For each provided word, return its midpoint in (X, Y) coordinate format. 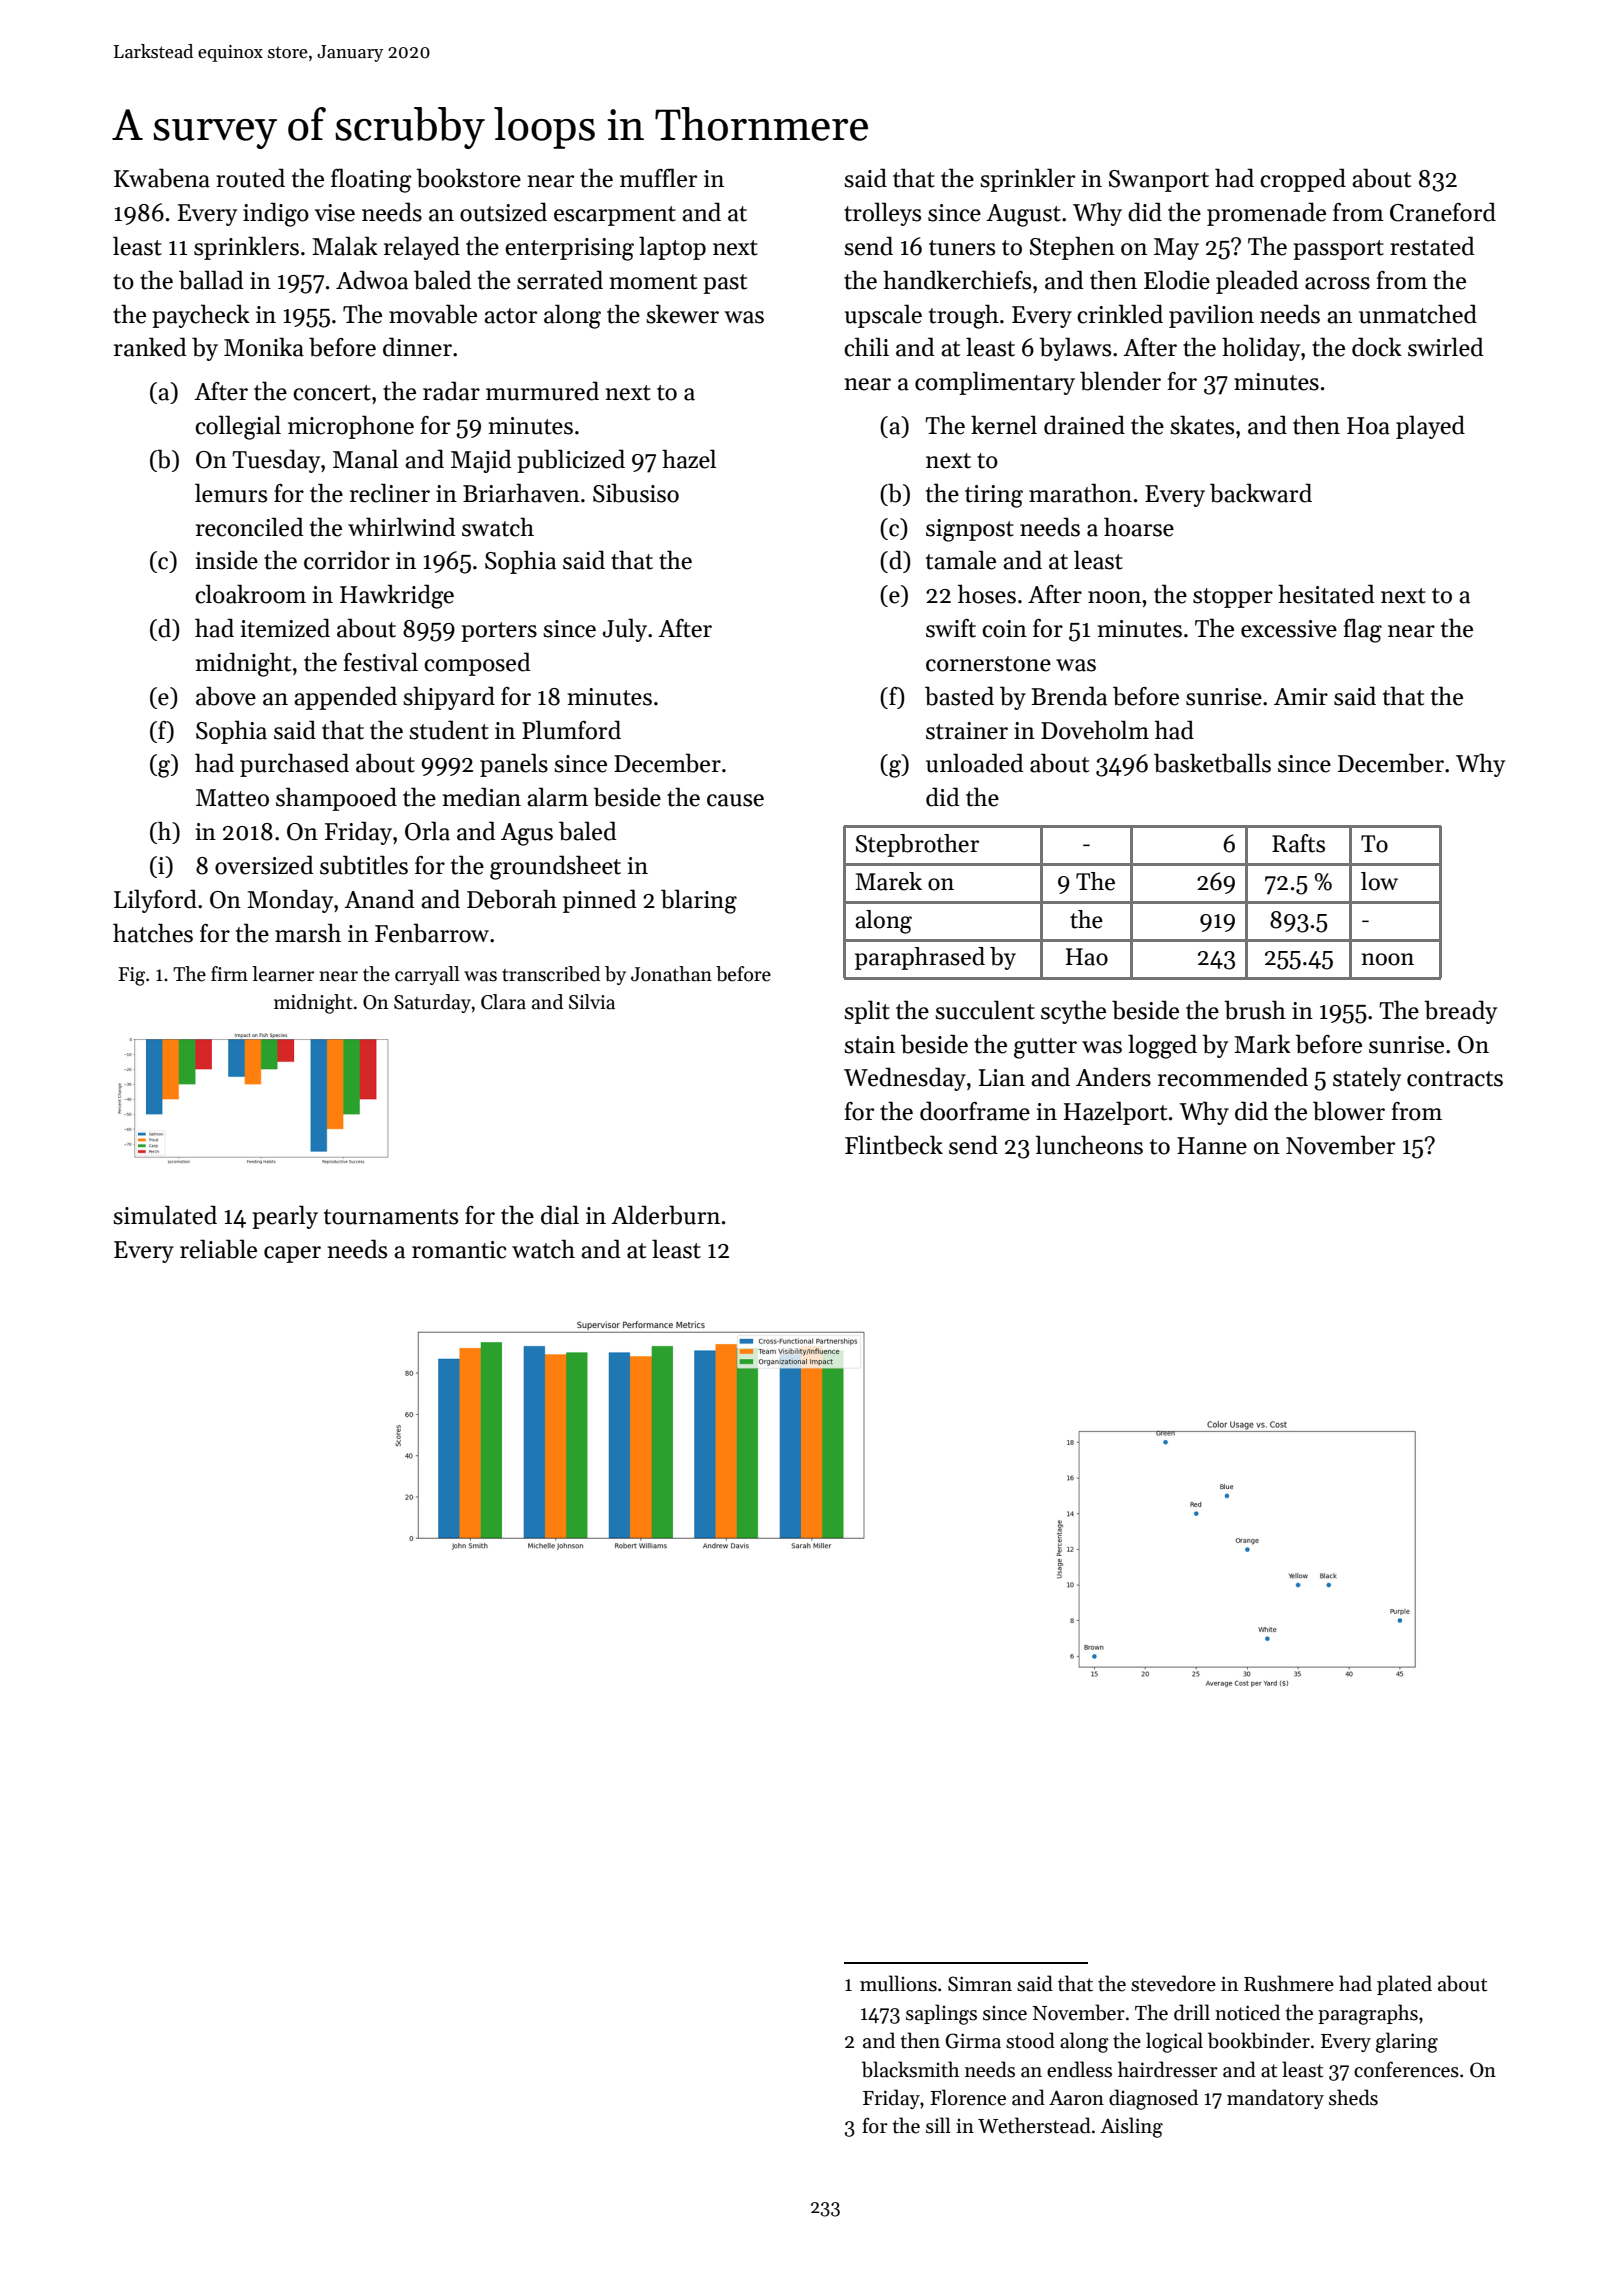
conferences (1406, 2069)
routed (250, 178)
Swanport (1159, 181)
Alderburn (665, 1215)
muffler (658, 178)
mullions (898, 1983)
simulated (165, 1215)
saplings (941, 2014)
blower (1349, 1111)
